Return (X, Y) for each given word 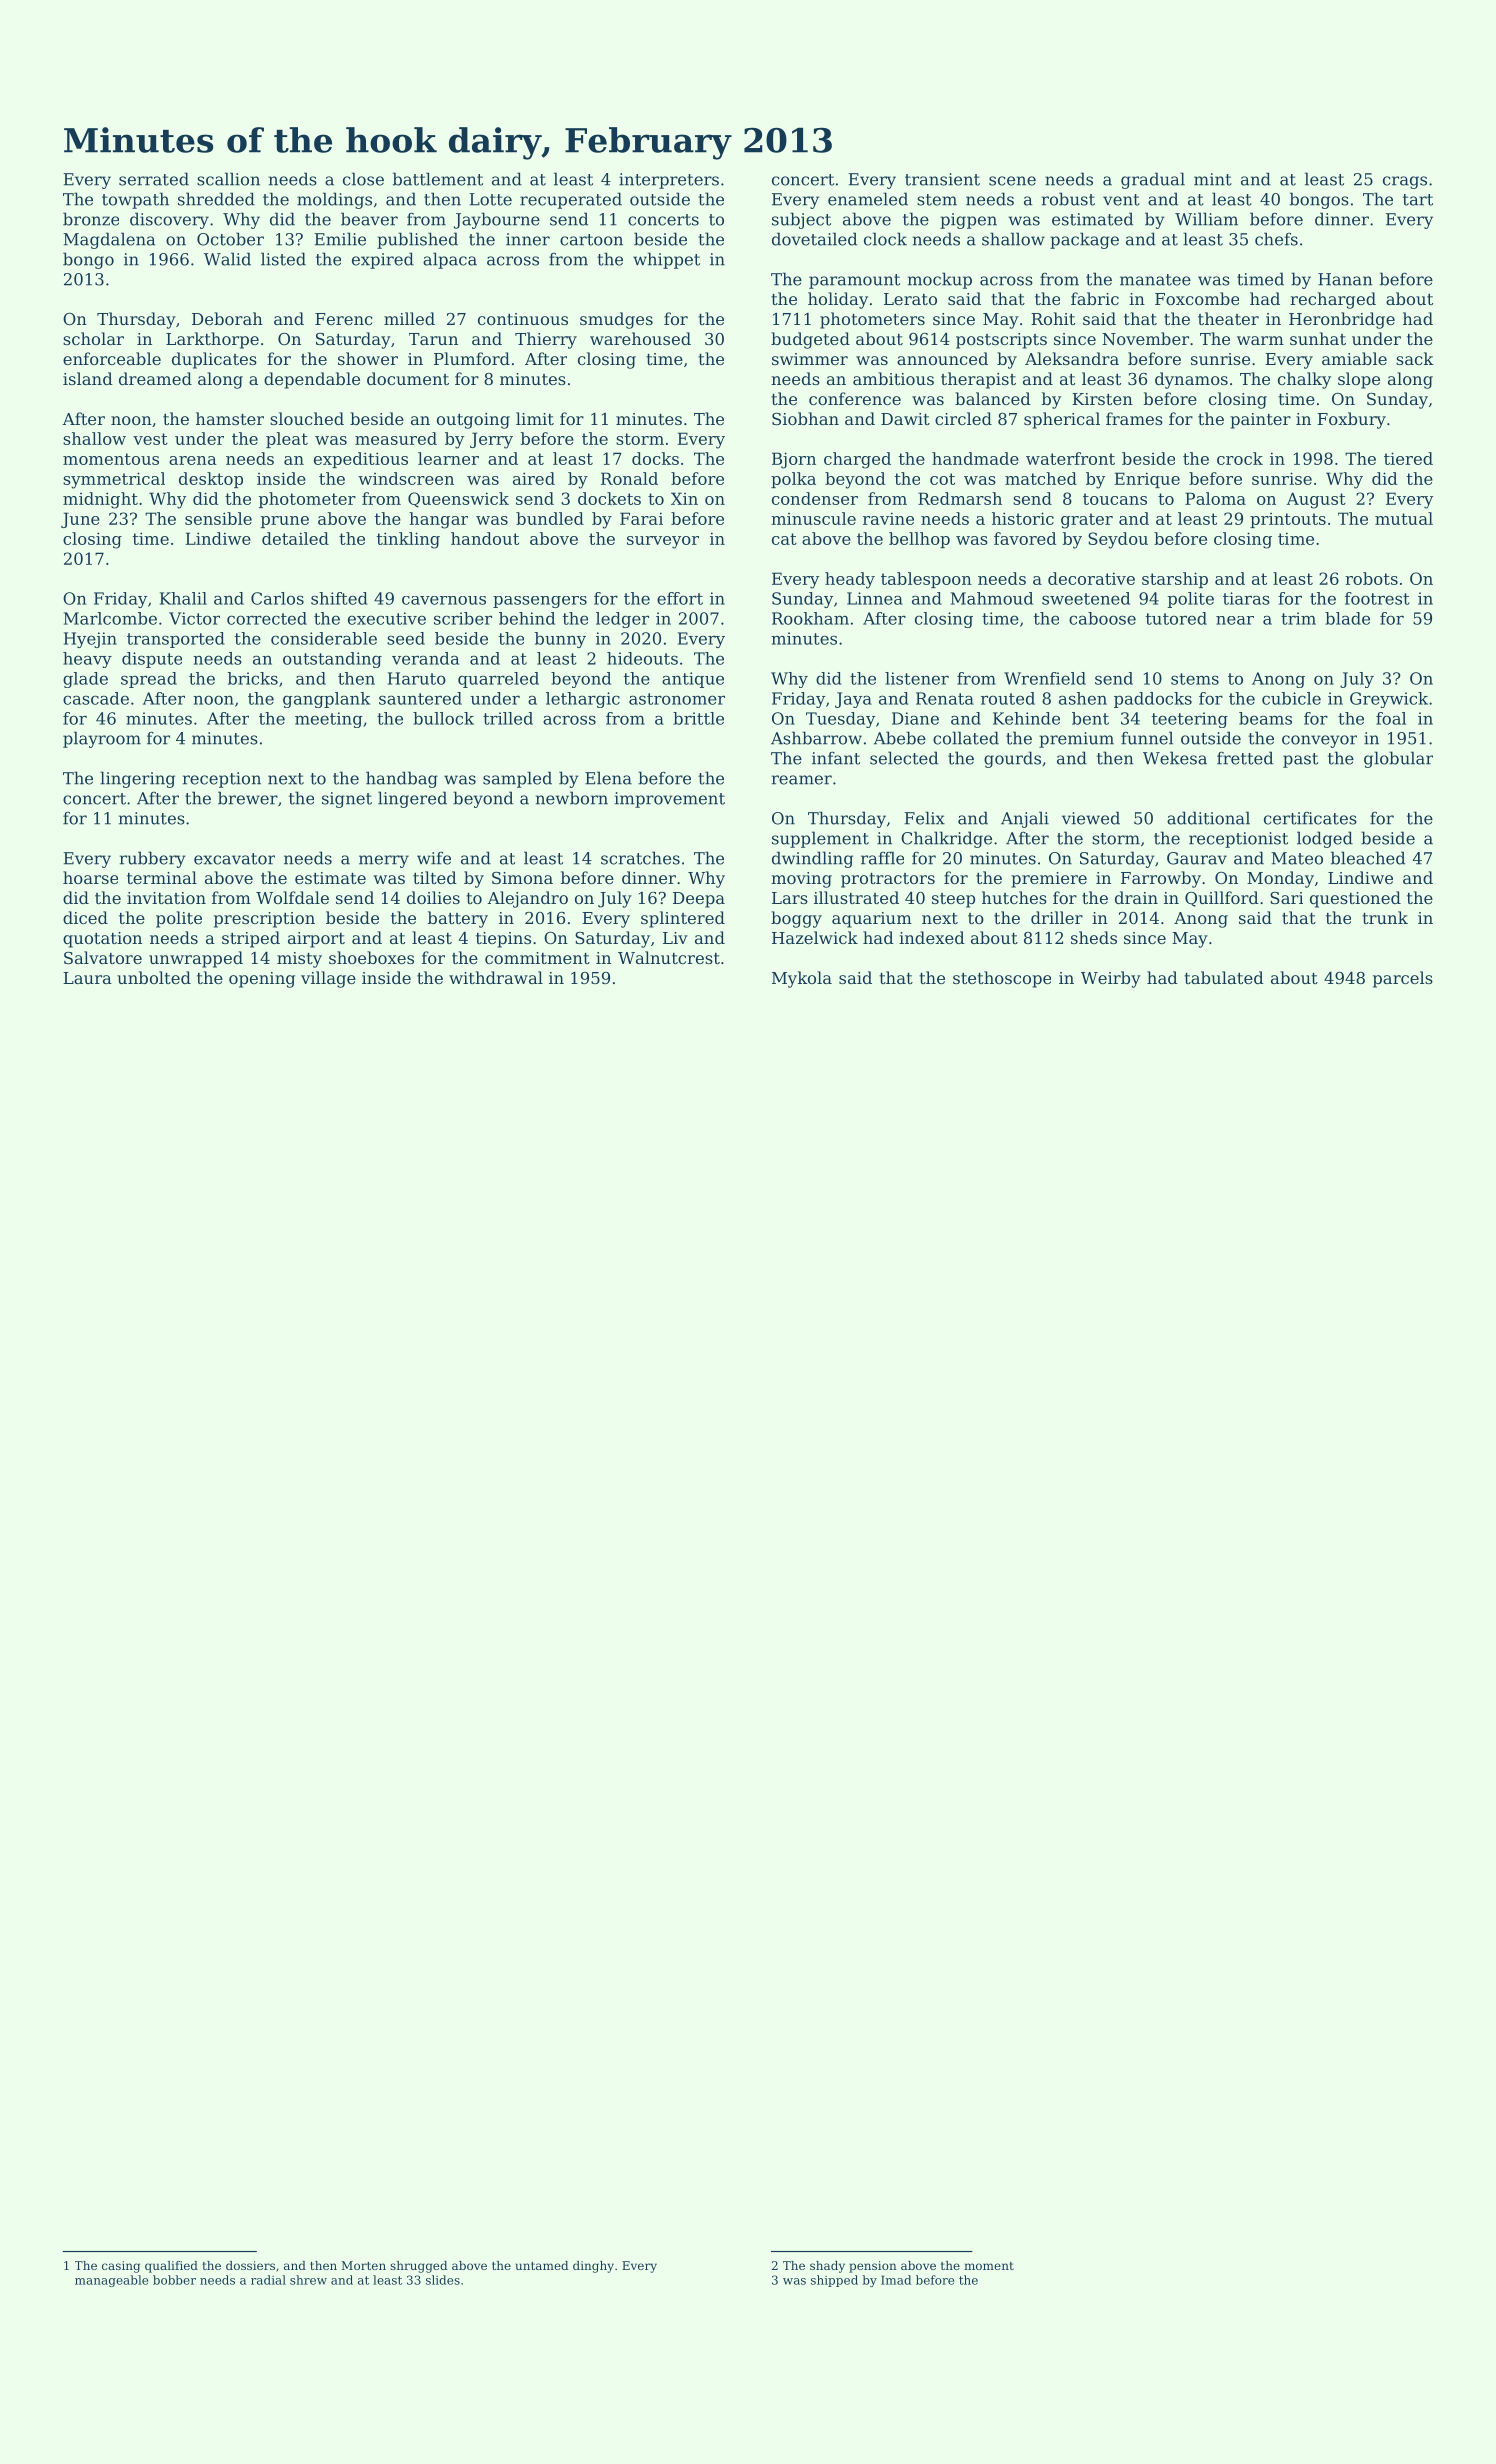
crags (1405, 182)
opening (262, 980)
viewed (1091, 818)
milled (409, 318)
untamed (541, 2265)
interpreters (669, 181)
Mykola (802, 979)
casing (121, 2267)
